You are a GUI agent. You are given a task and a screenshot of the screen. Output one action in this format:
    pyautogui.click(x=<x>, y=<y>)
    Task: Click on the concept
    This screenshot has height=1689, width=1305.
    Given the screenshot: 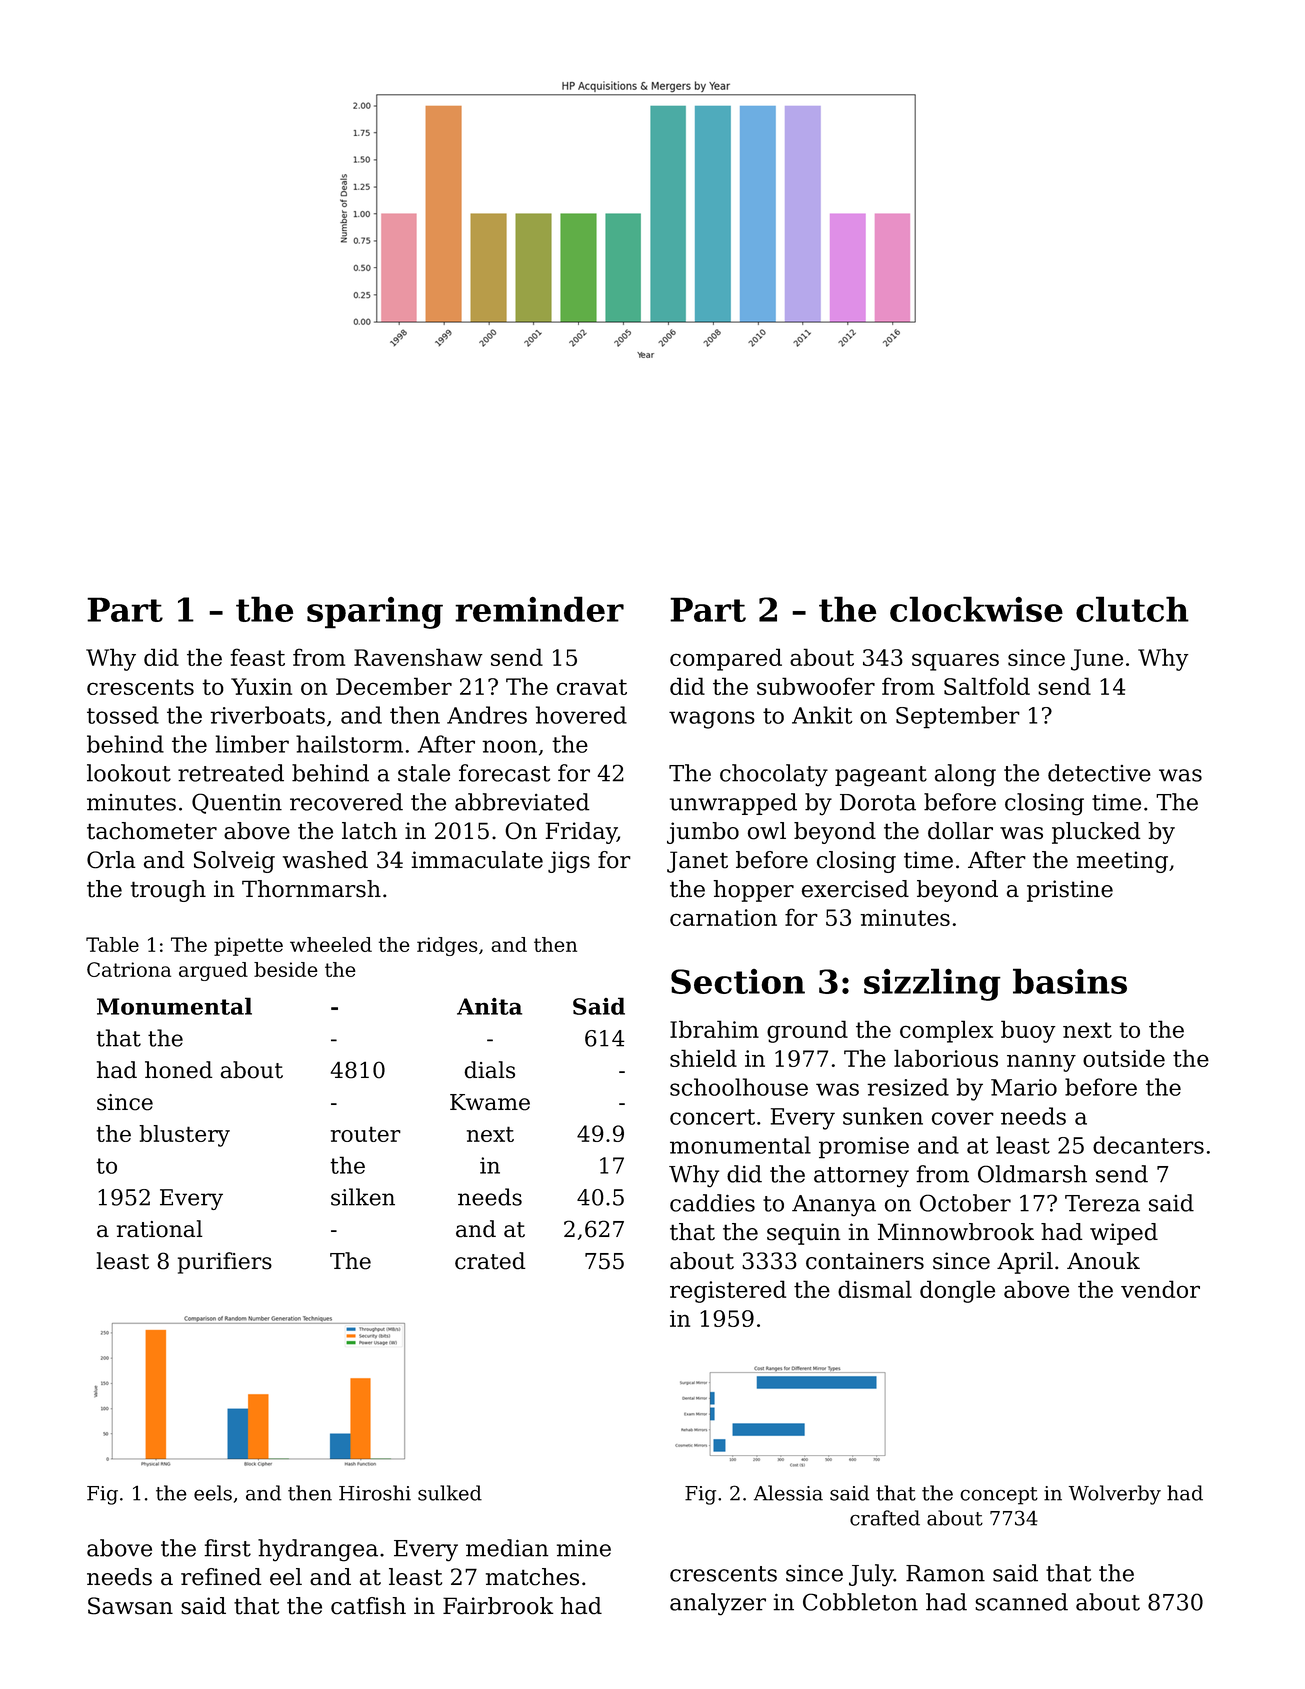 What is the action you would take?
    pyautogui.click(x=999, y=1496)
